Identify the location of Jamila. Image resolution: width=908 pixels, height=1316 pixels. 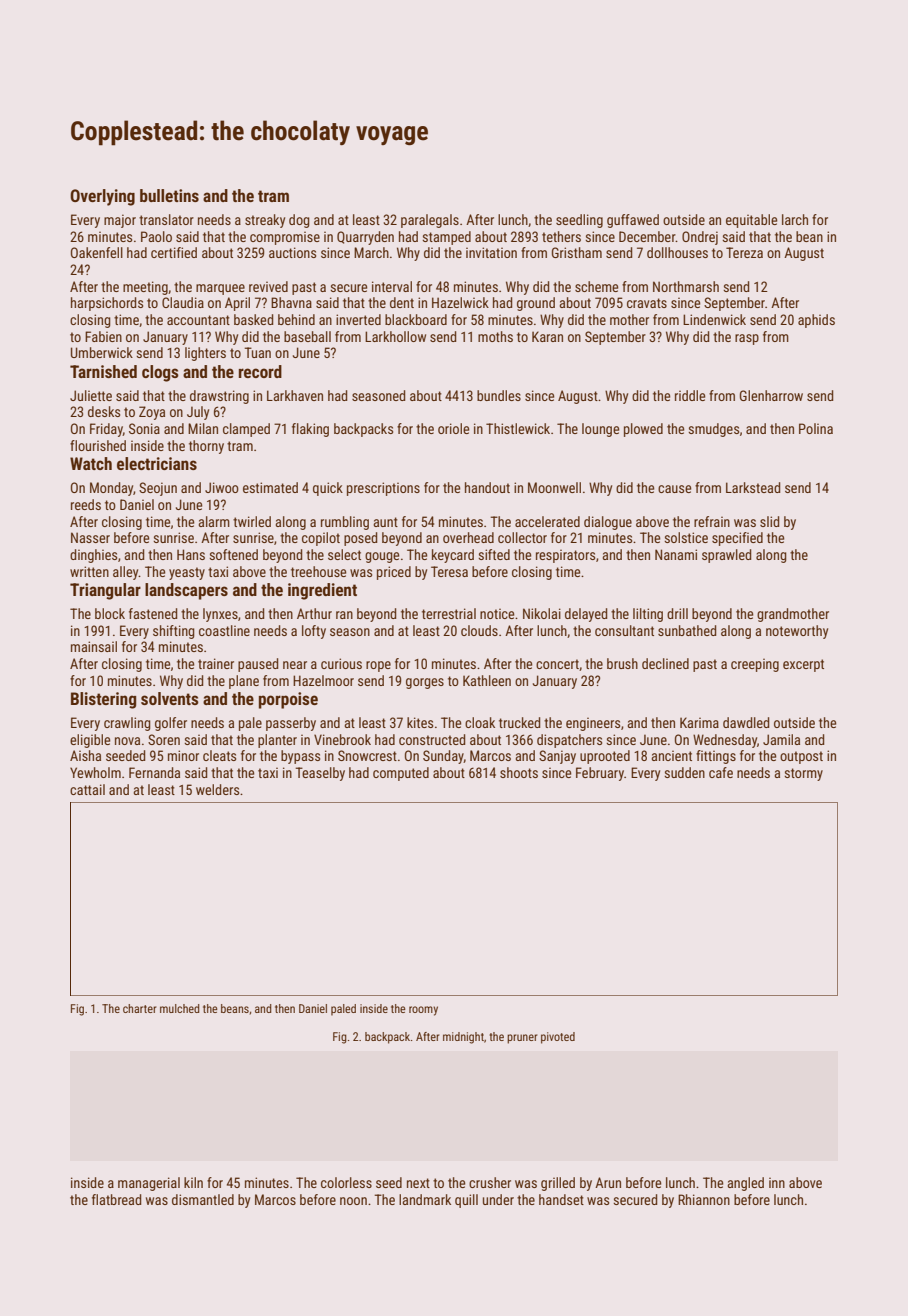
(781, 739).
